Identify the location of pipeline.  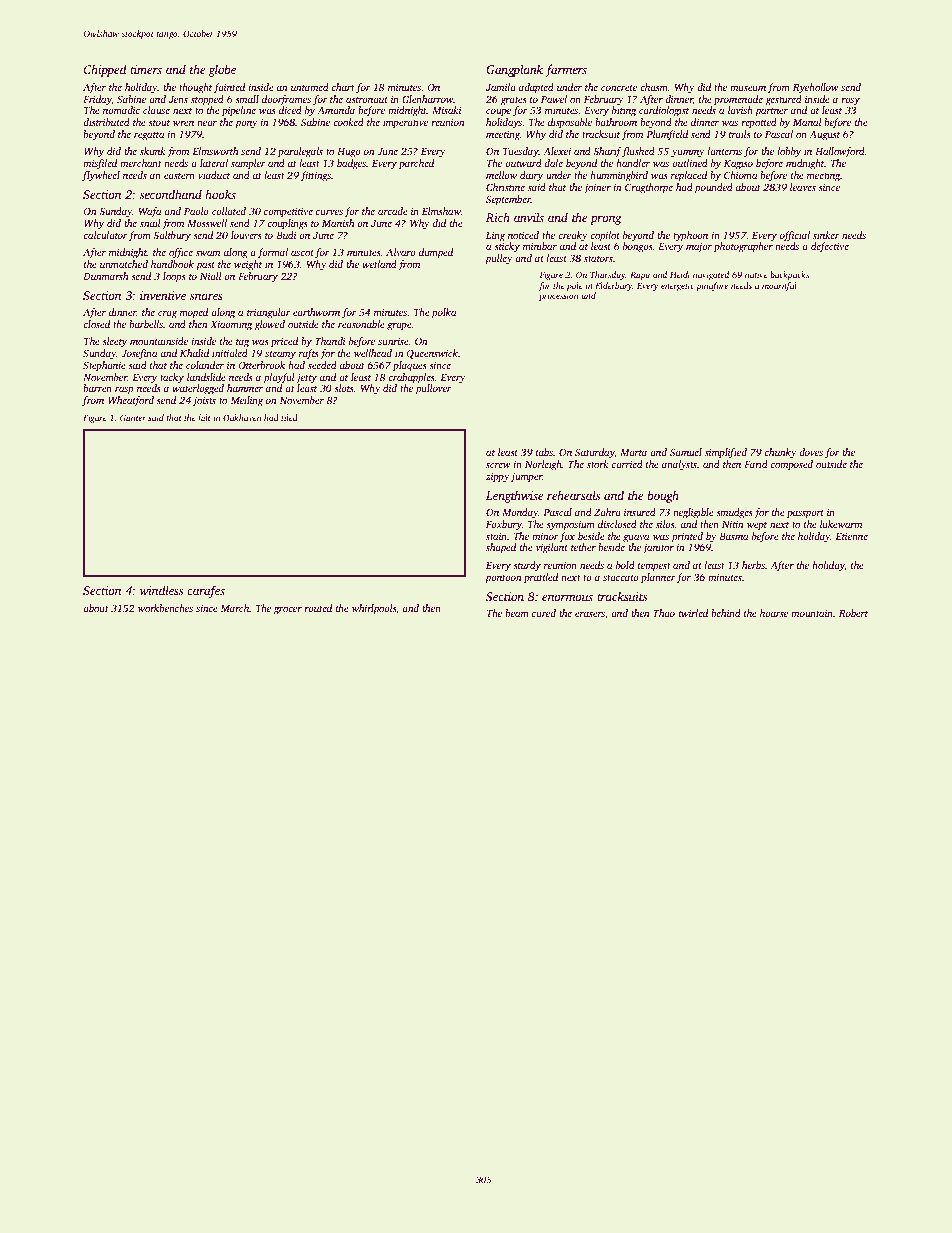
(239, 111).
